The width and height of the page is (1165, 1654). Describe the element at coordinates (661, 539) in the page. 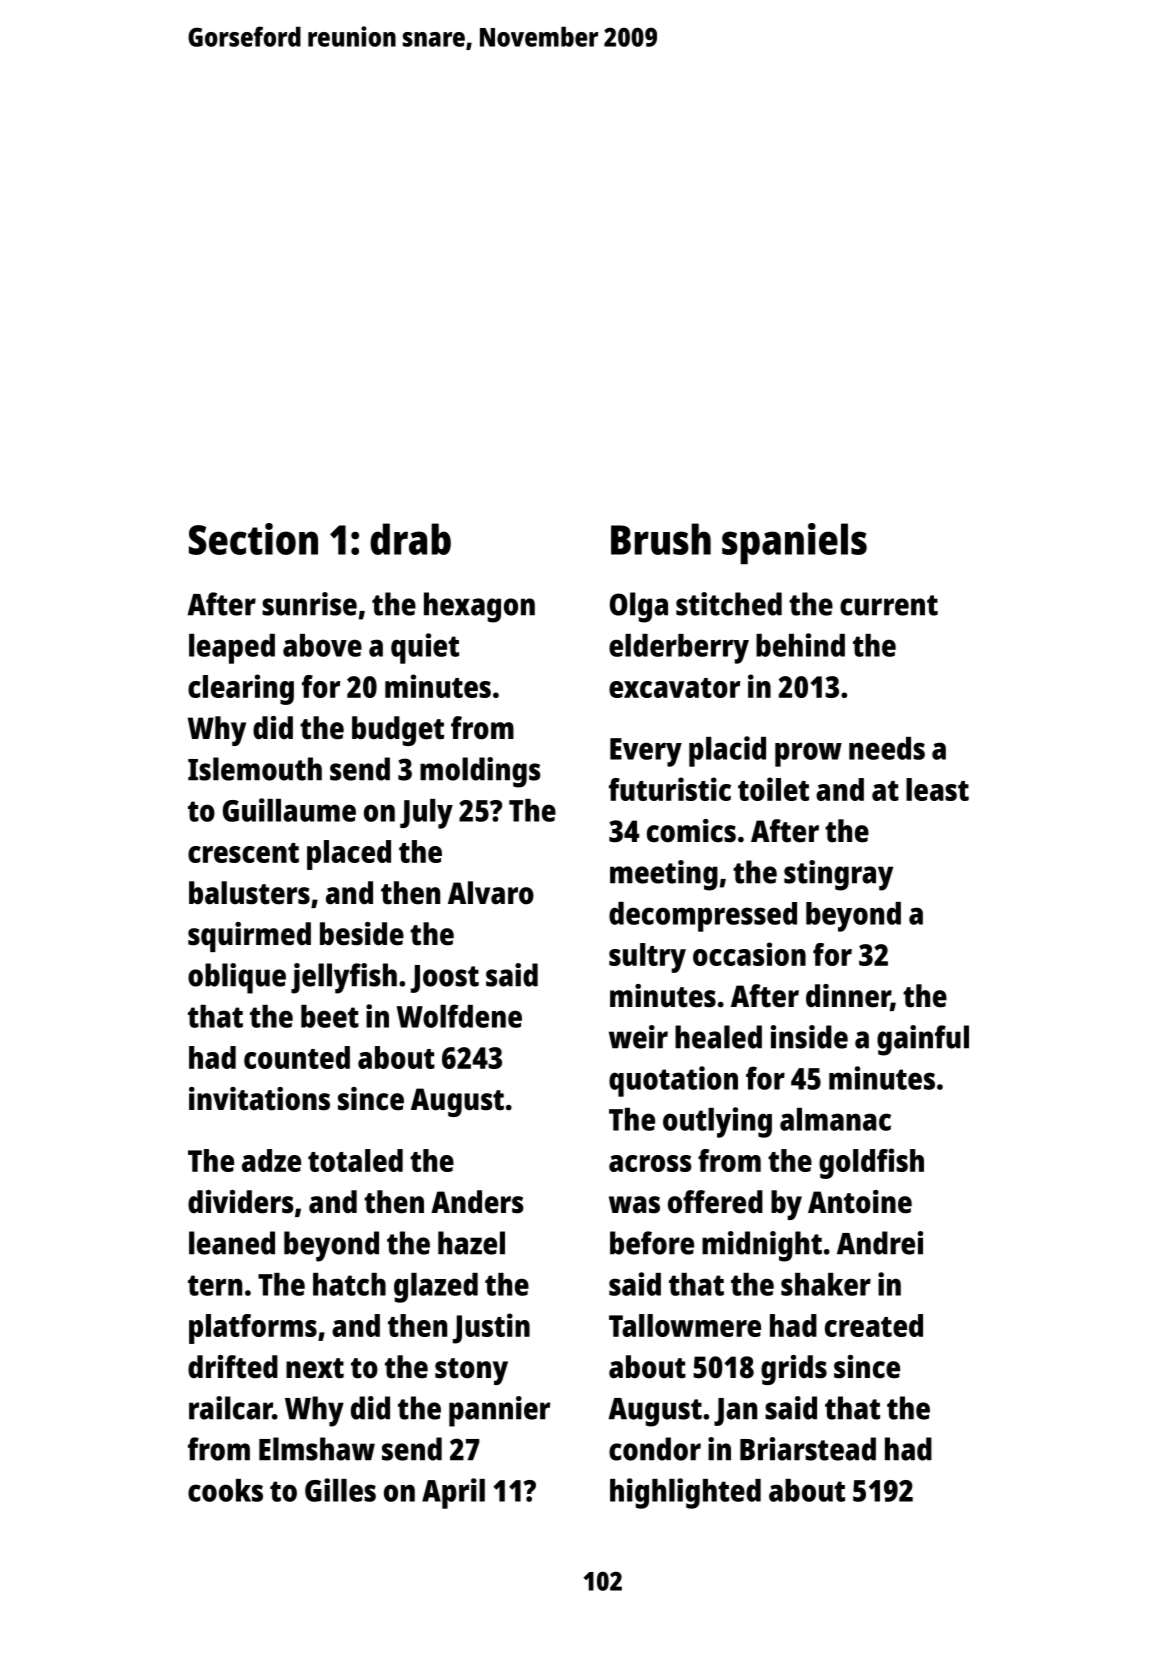

I see `Brush` at that location.
